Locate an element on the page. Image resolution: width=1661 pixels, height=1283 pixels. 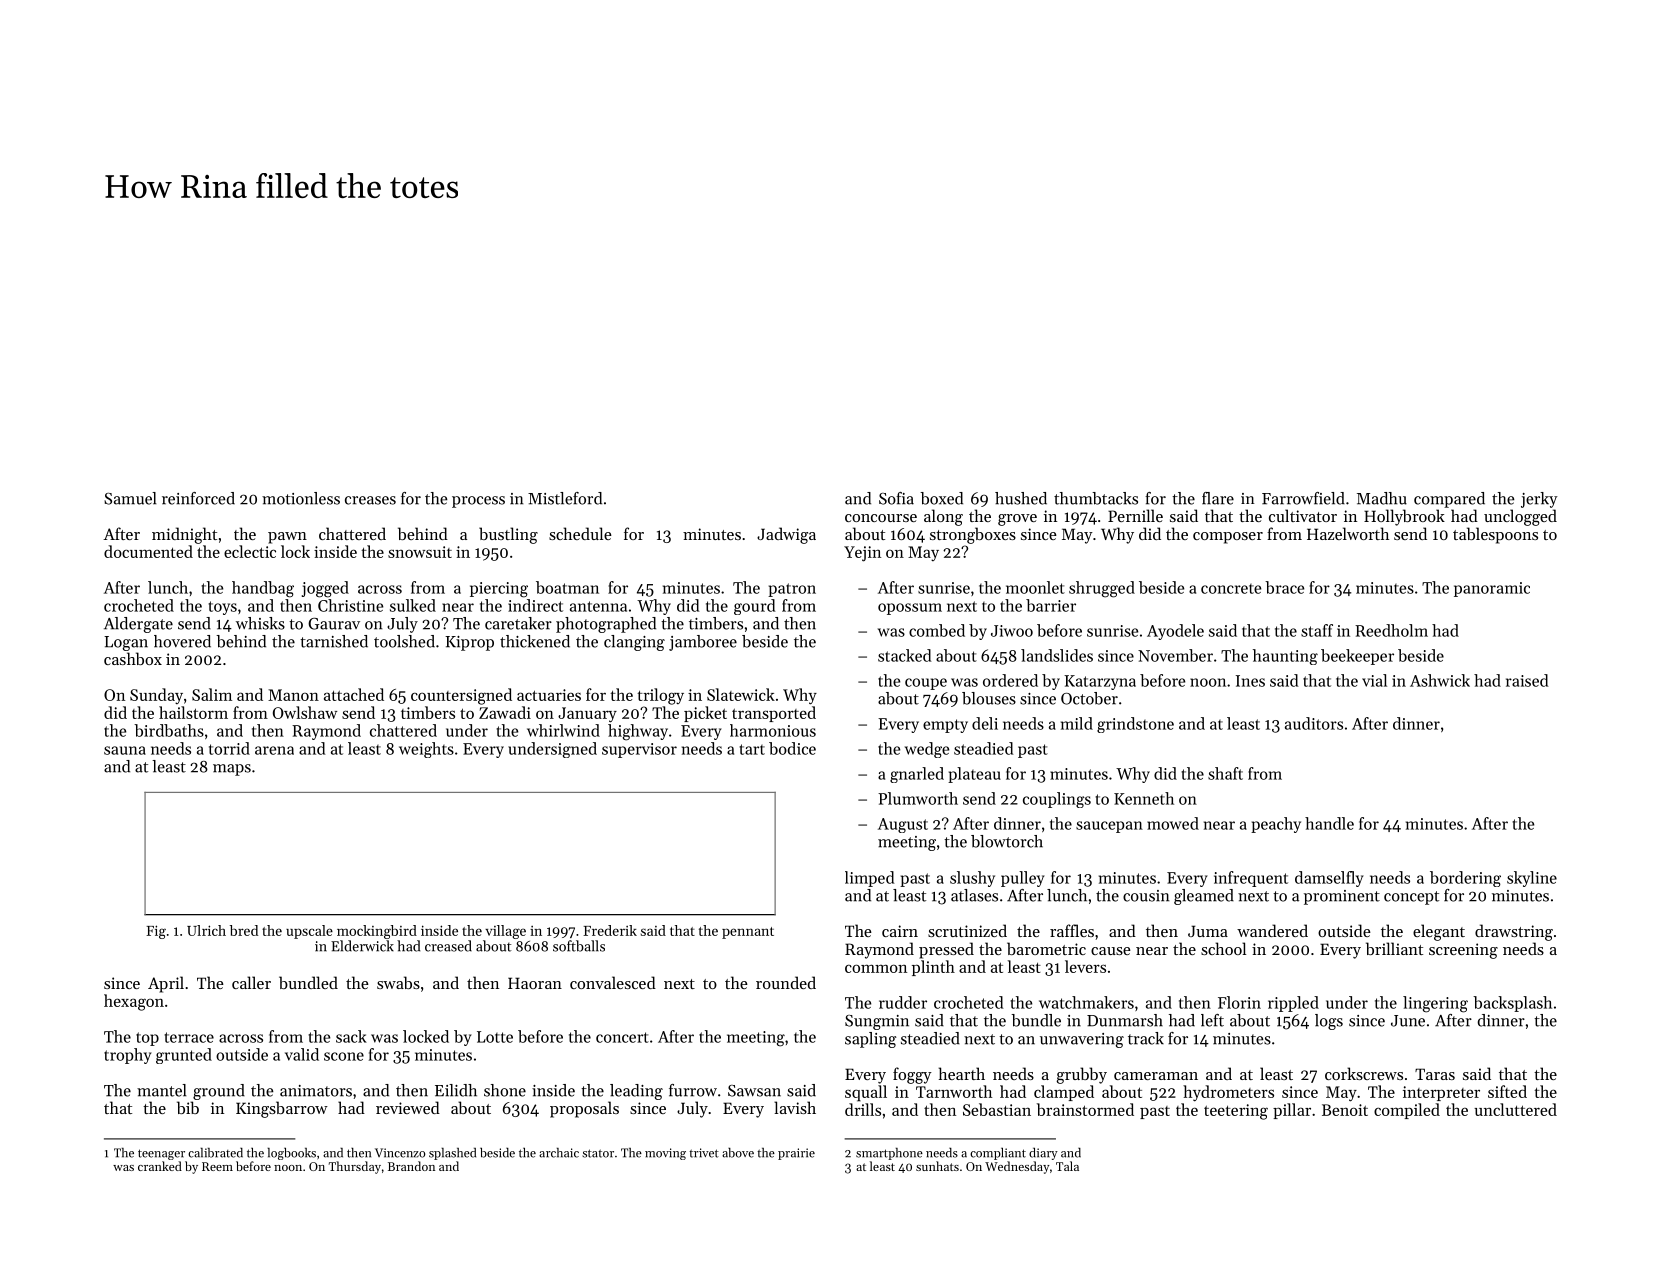
vial is located at coordinates (1374, 680).
